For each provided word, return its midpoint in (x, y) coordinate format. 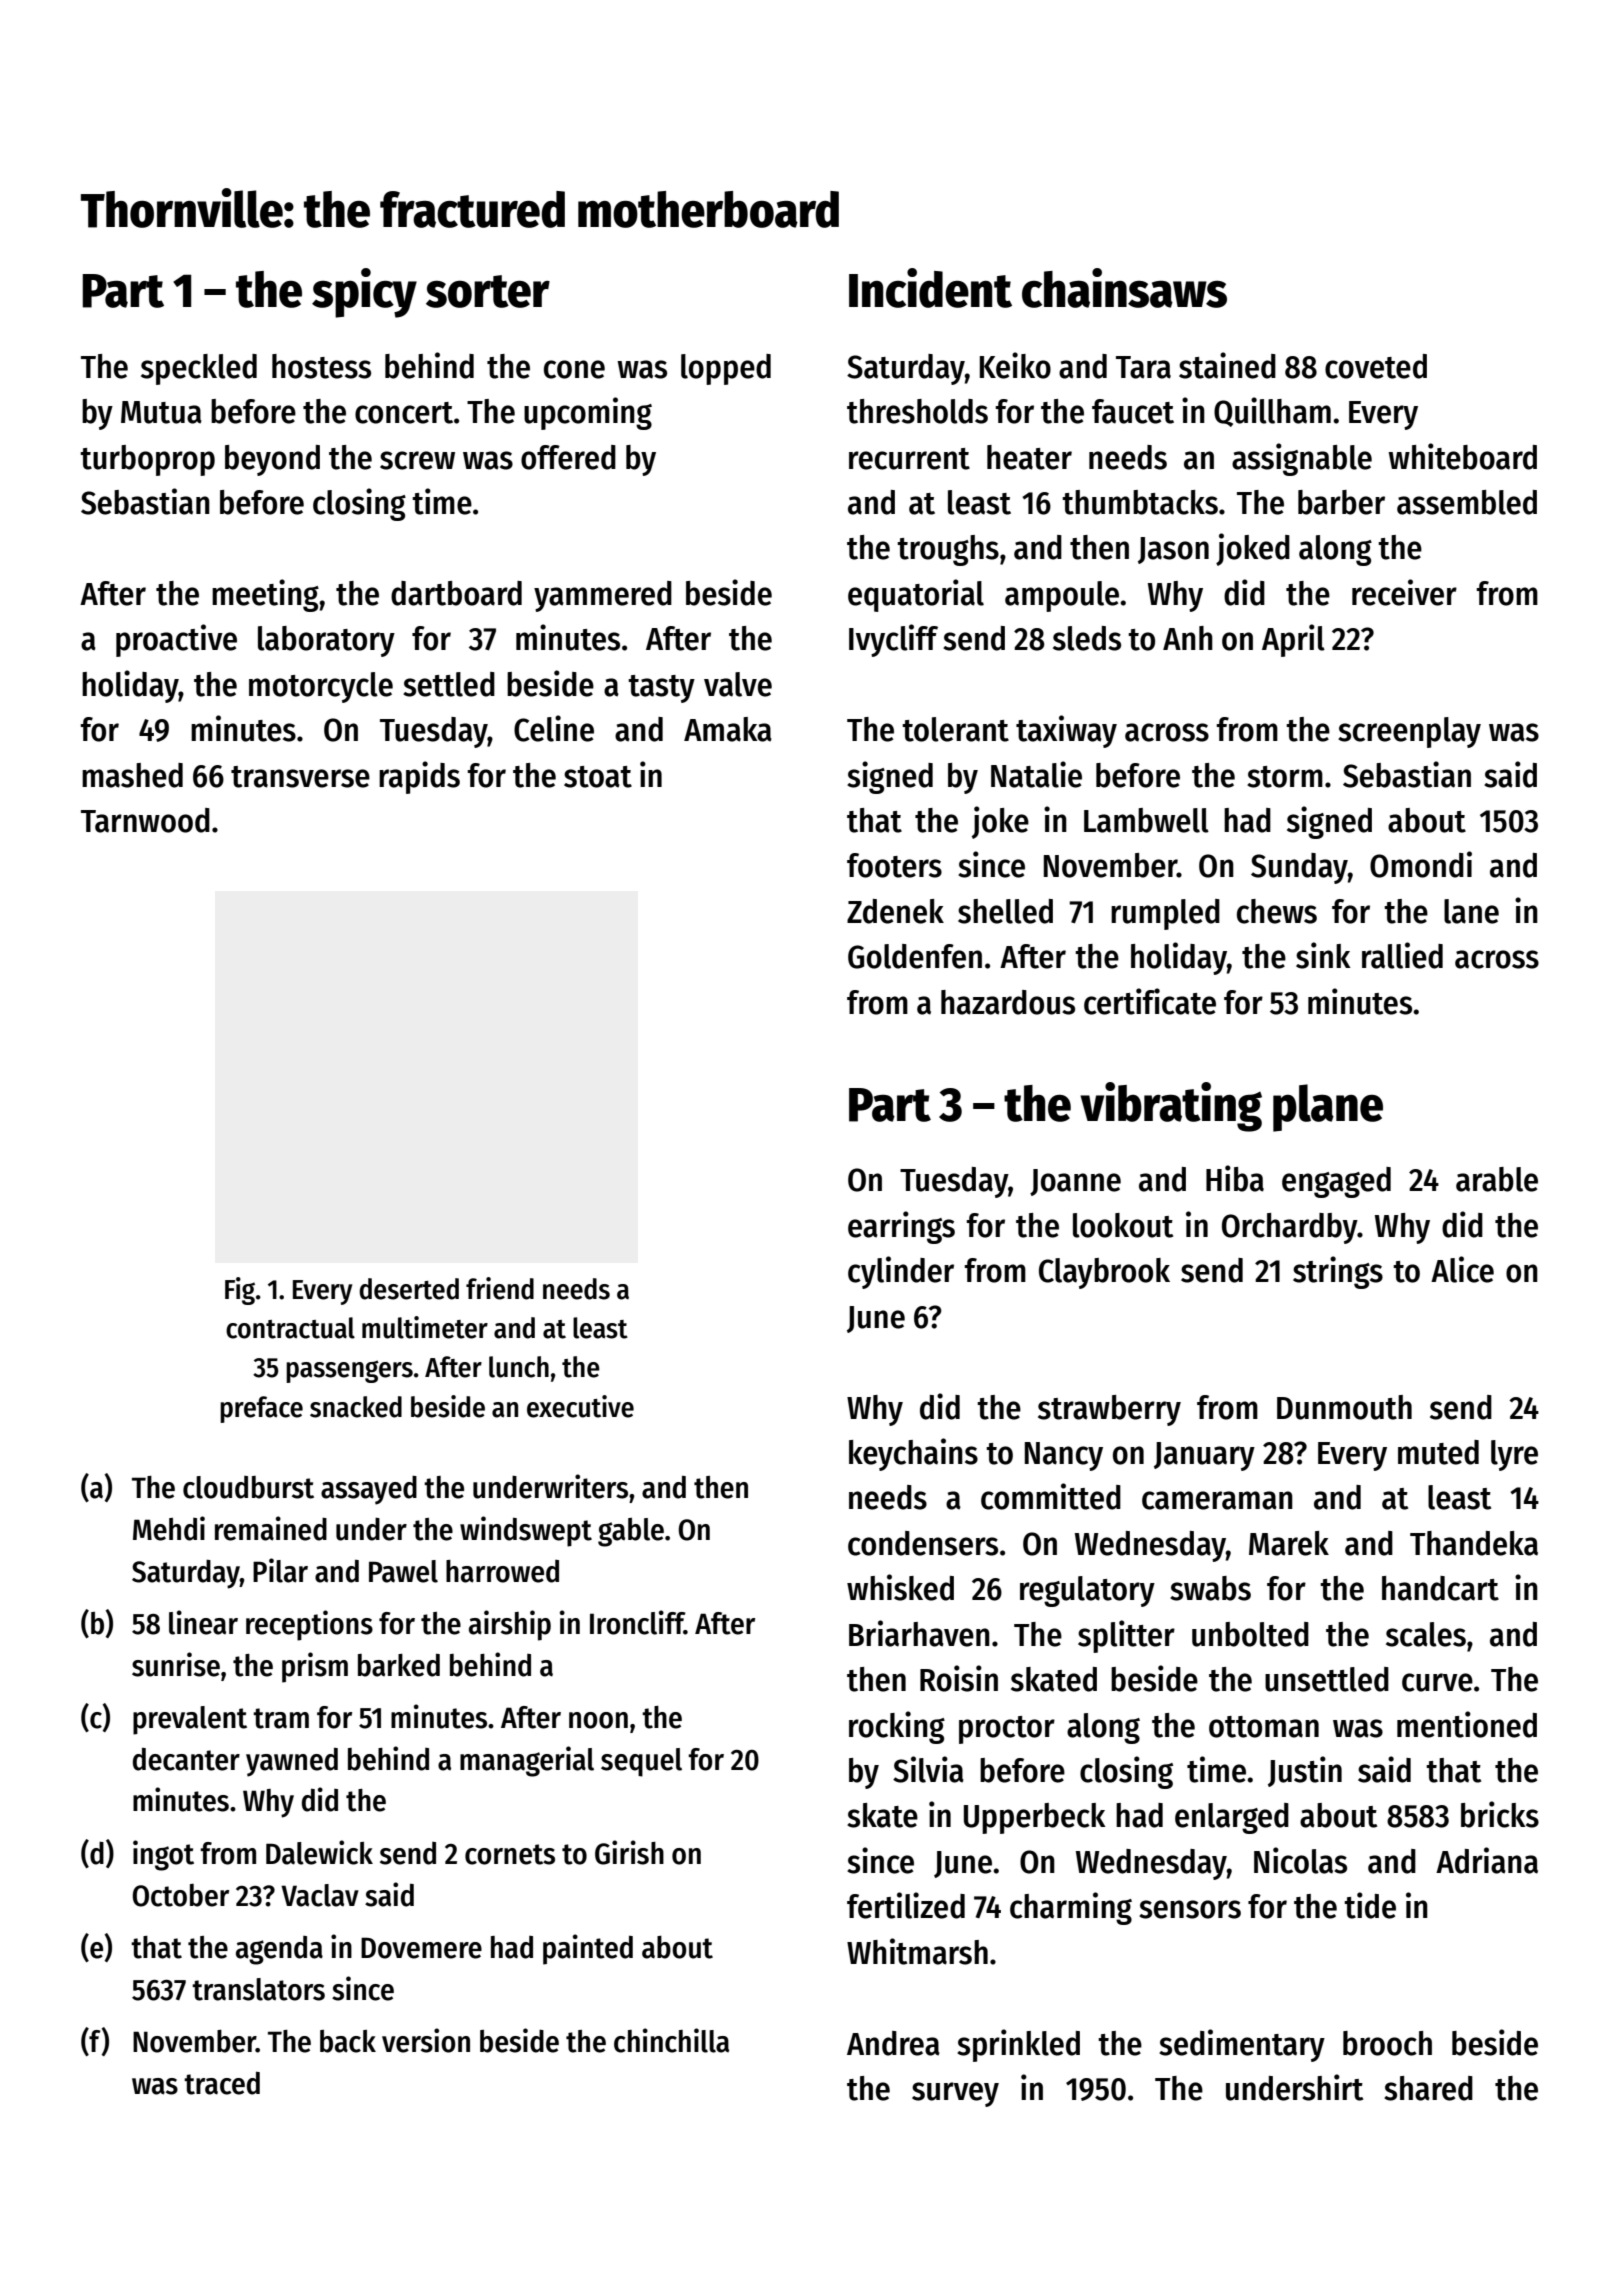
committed (1051, 1496)
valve (738, 684)
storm (1285, 777)
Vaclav (320, 1895)
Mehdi (169, 1528)
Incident (930, 288)
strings (1338, 1272)
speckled (199, 369)
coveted (1376, 366)
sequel (641, 1762)
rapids (419, 777)
